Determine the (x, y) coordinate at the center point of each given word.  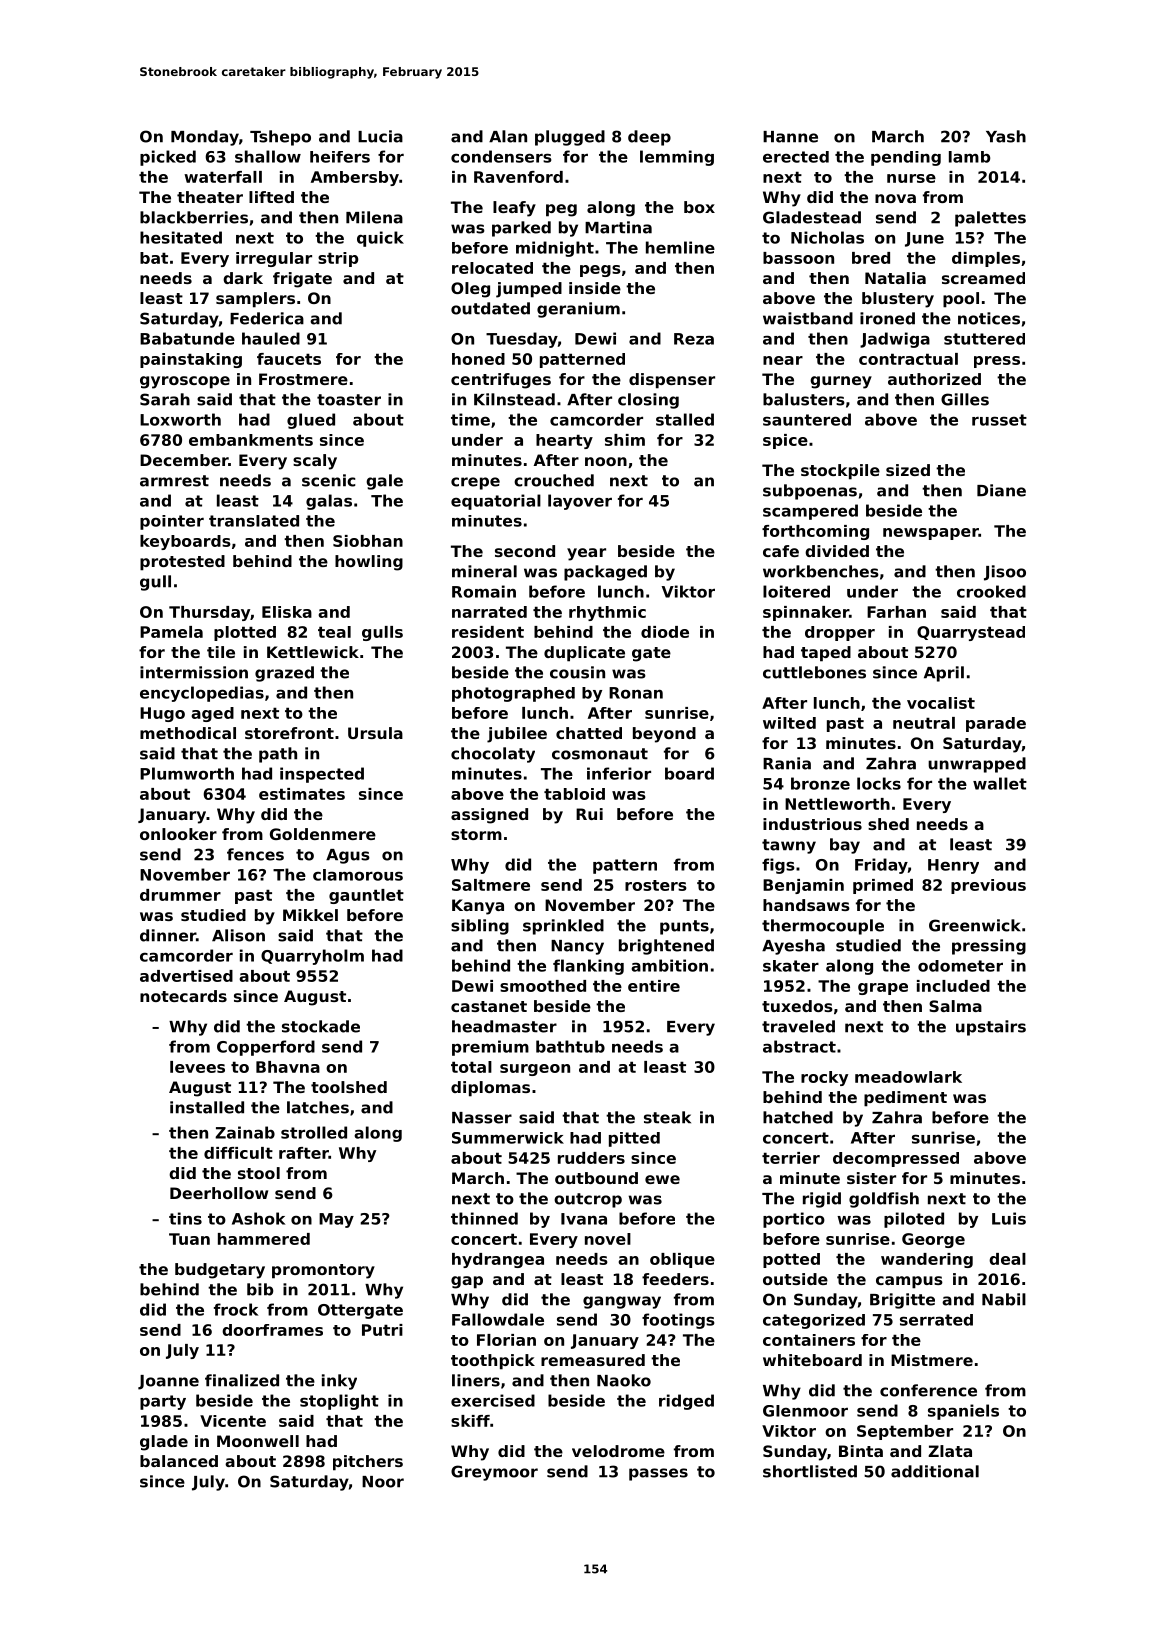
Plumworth (187, 773)
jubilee (517, 735)
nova (895, 198)
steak (667, 1117)
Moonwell (258, 1441)
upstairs (991, 1028)
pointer (172, 522)
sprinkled (563, 927)
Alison (238, 935)
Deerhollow (219, 1193)
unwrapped (977, 765)
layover (580, 502)
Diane (1001, 490)
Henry (953, 866)
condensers (501, 156)
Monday (205, 138)
